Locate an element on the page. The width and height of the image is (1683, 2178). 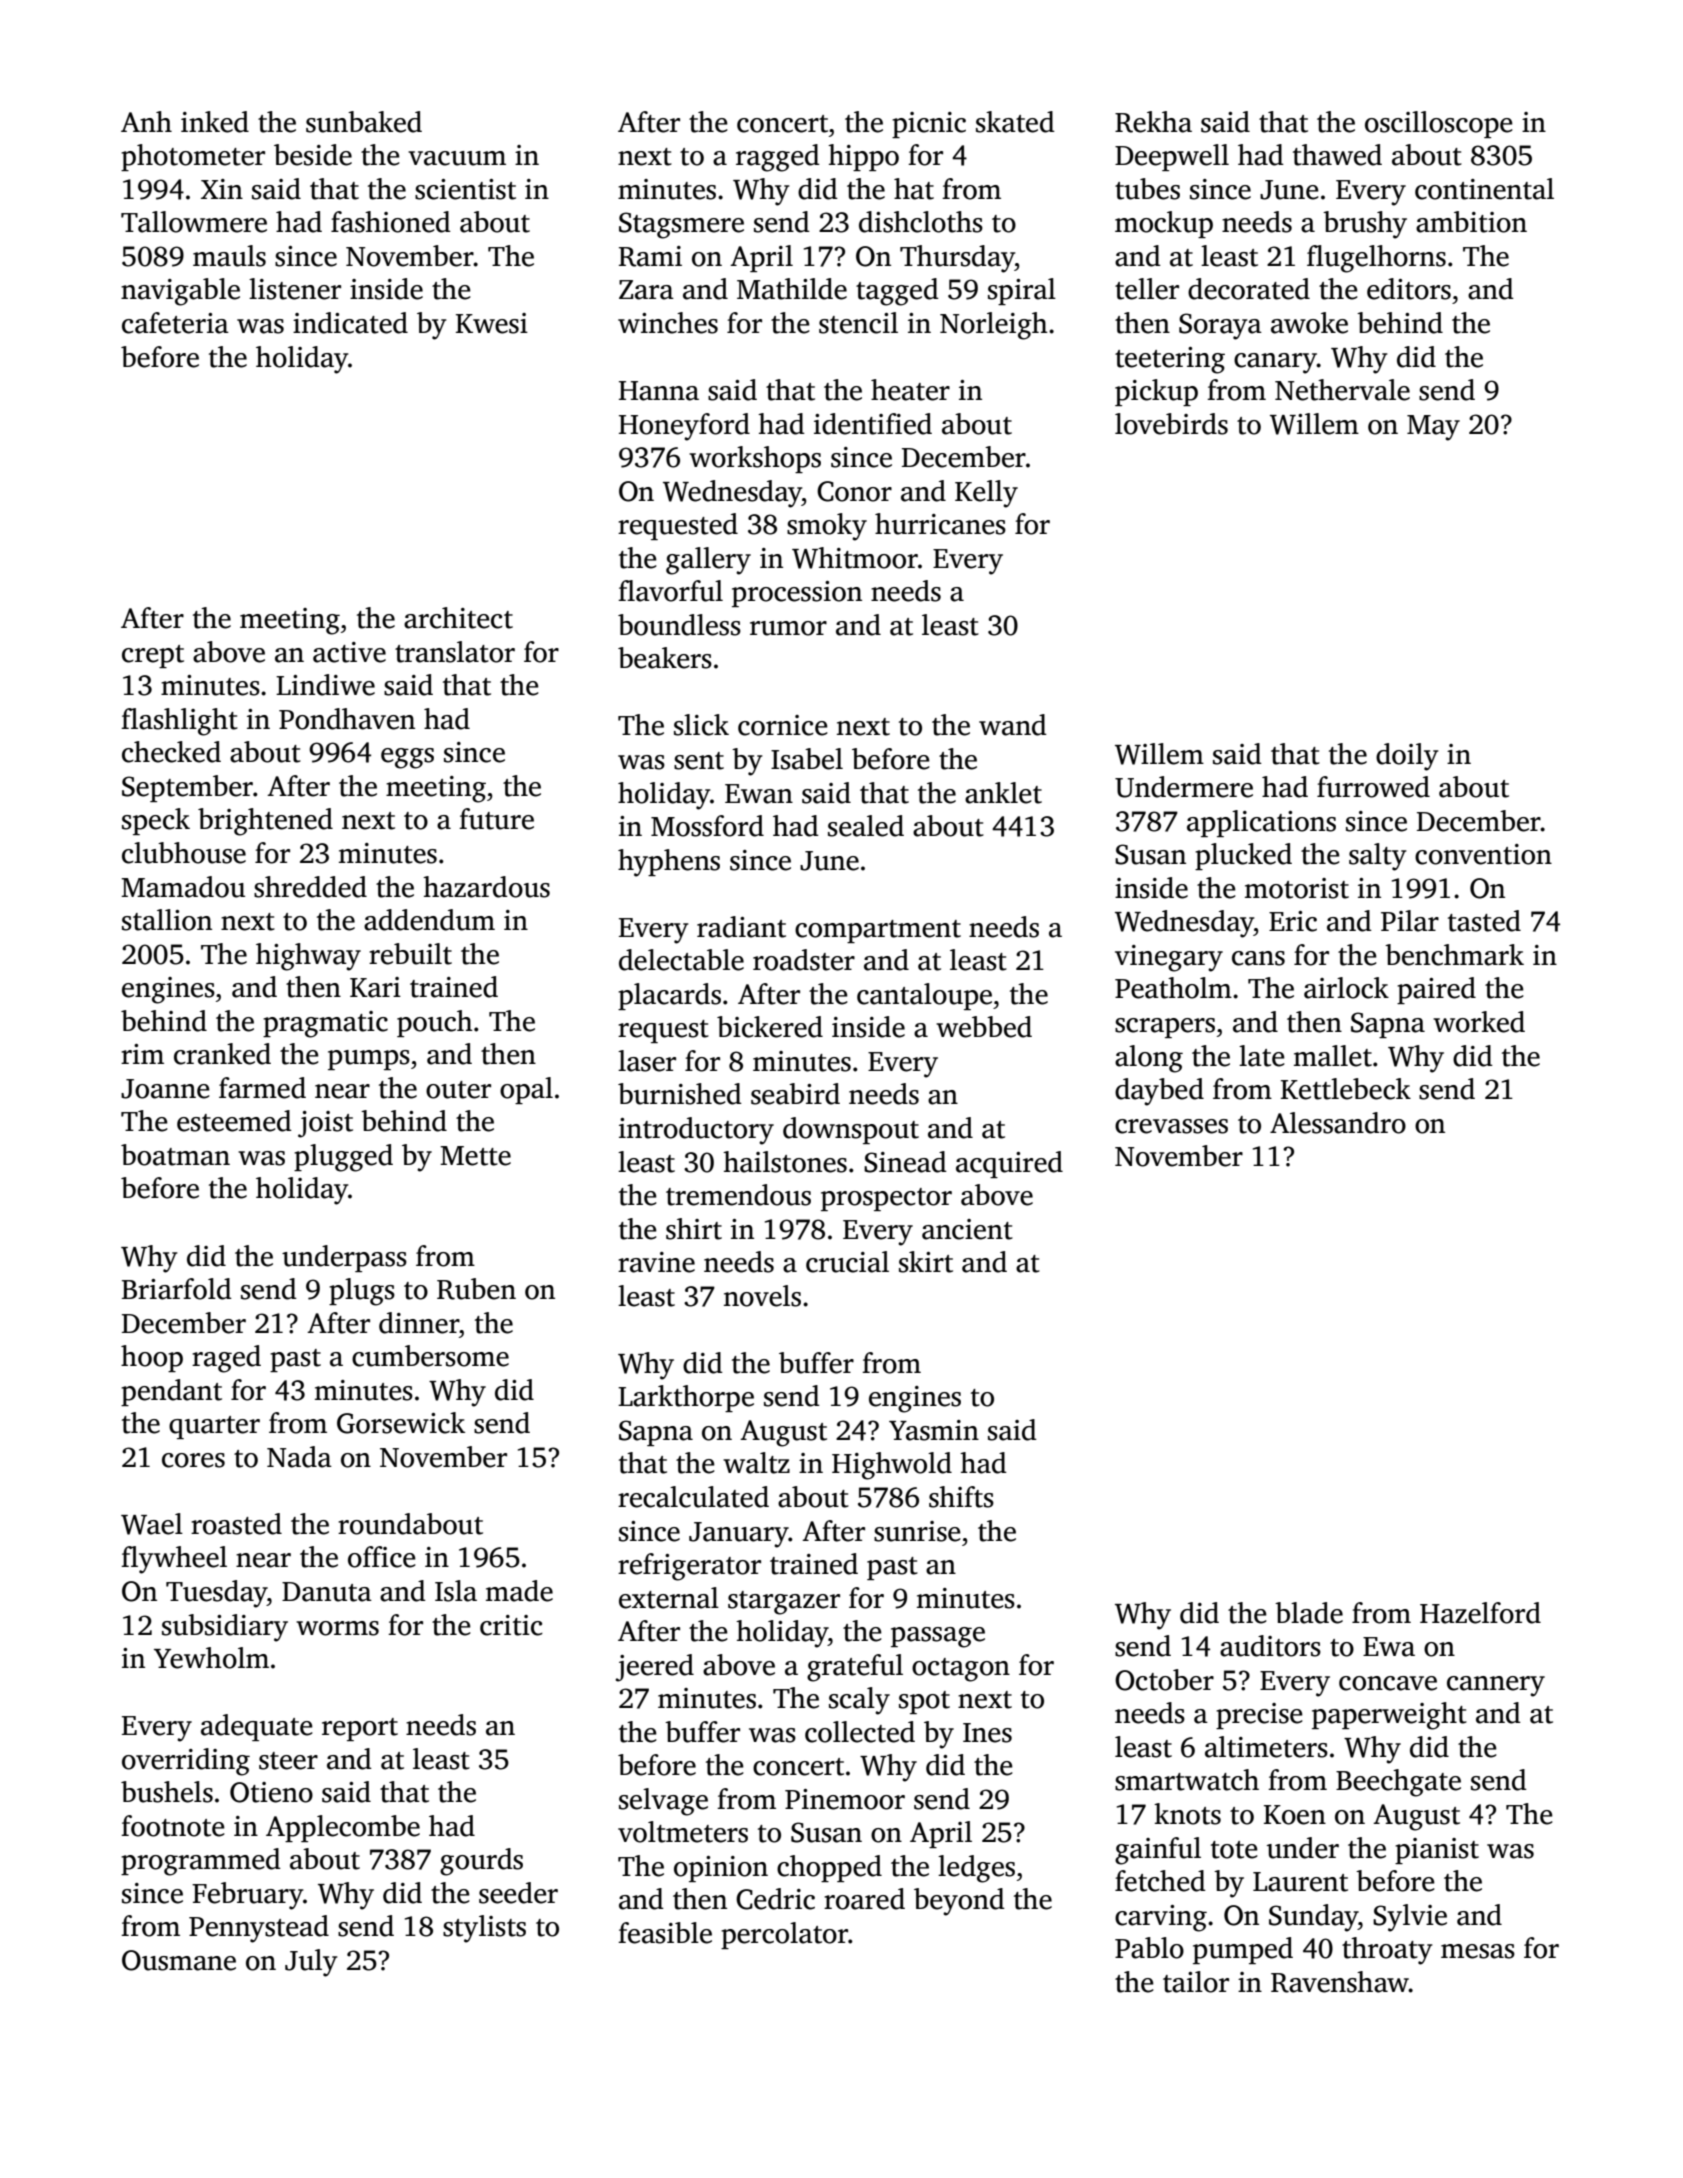
Zara is located at coordinates (646, 290).
